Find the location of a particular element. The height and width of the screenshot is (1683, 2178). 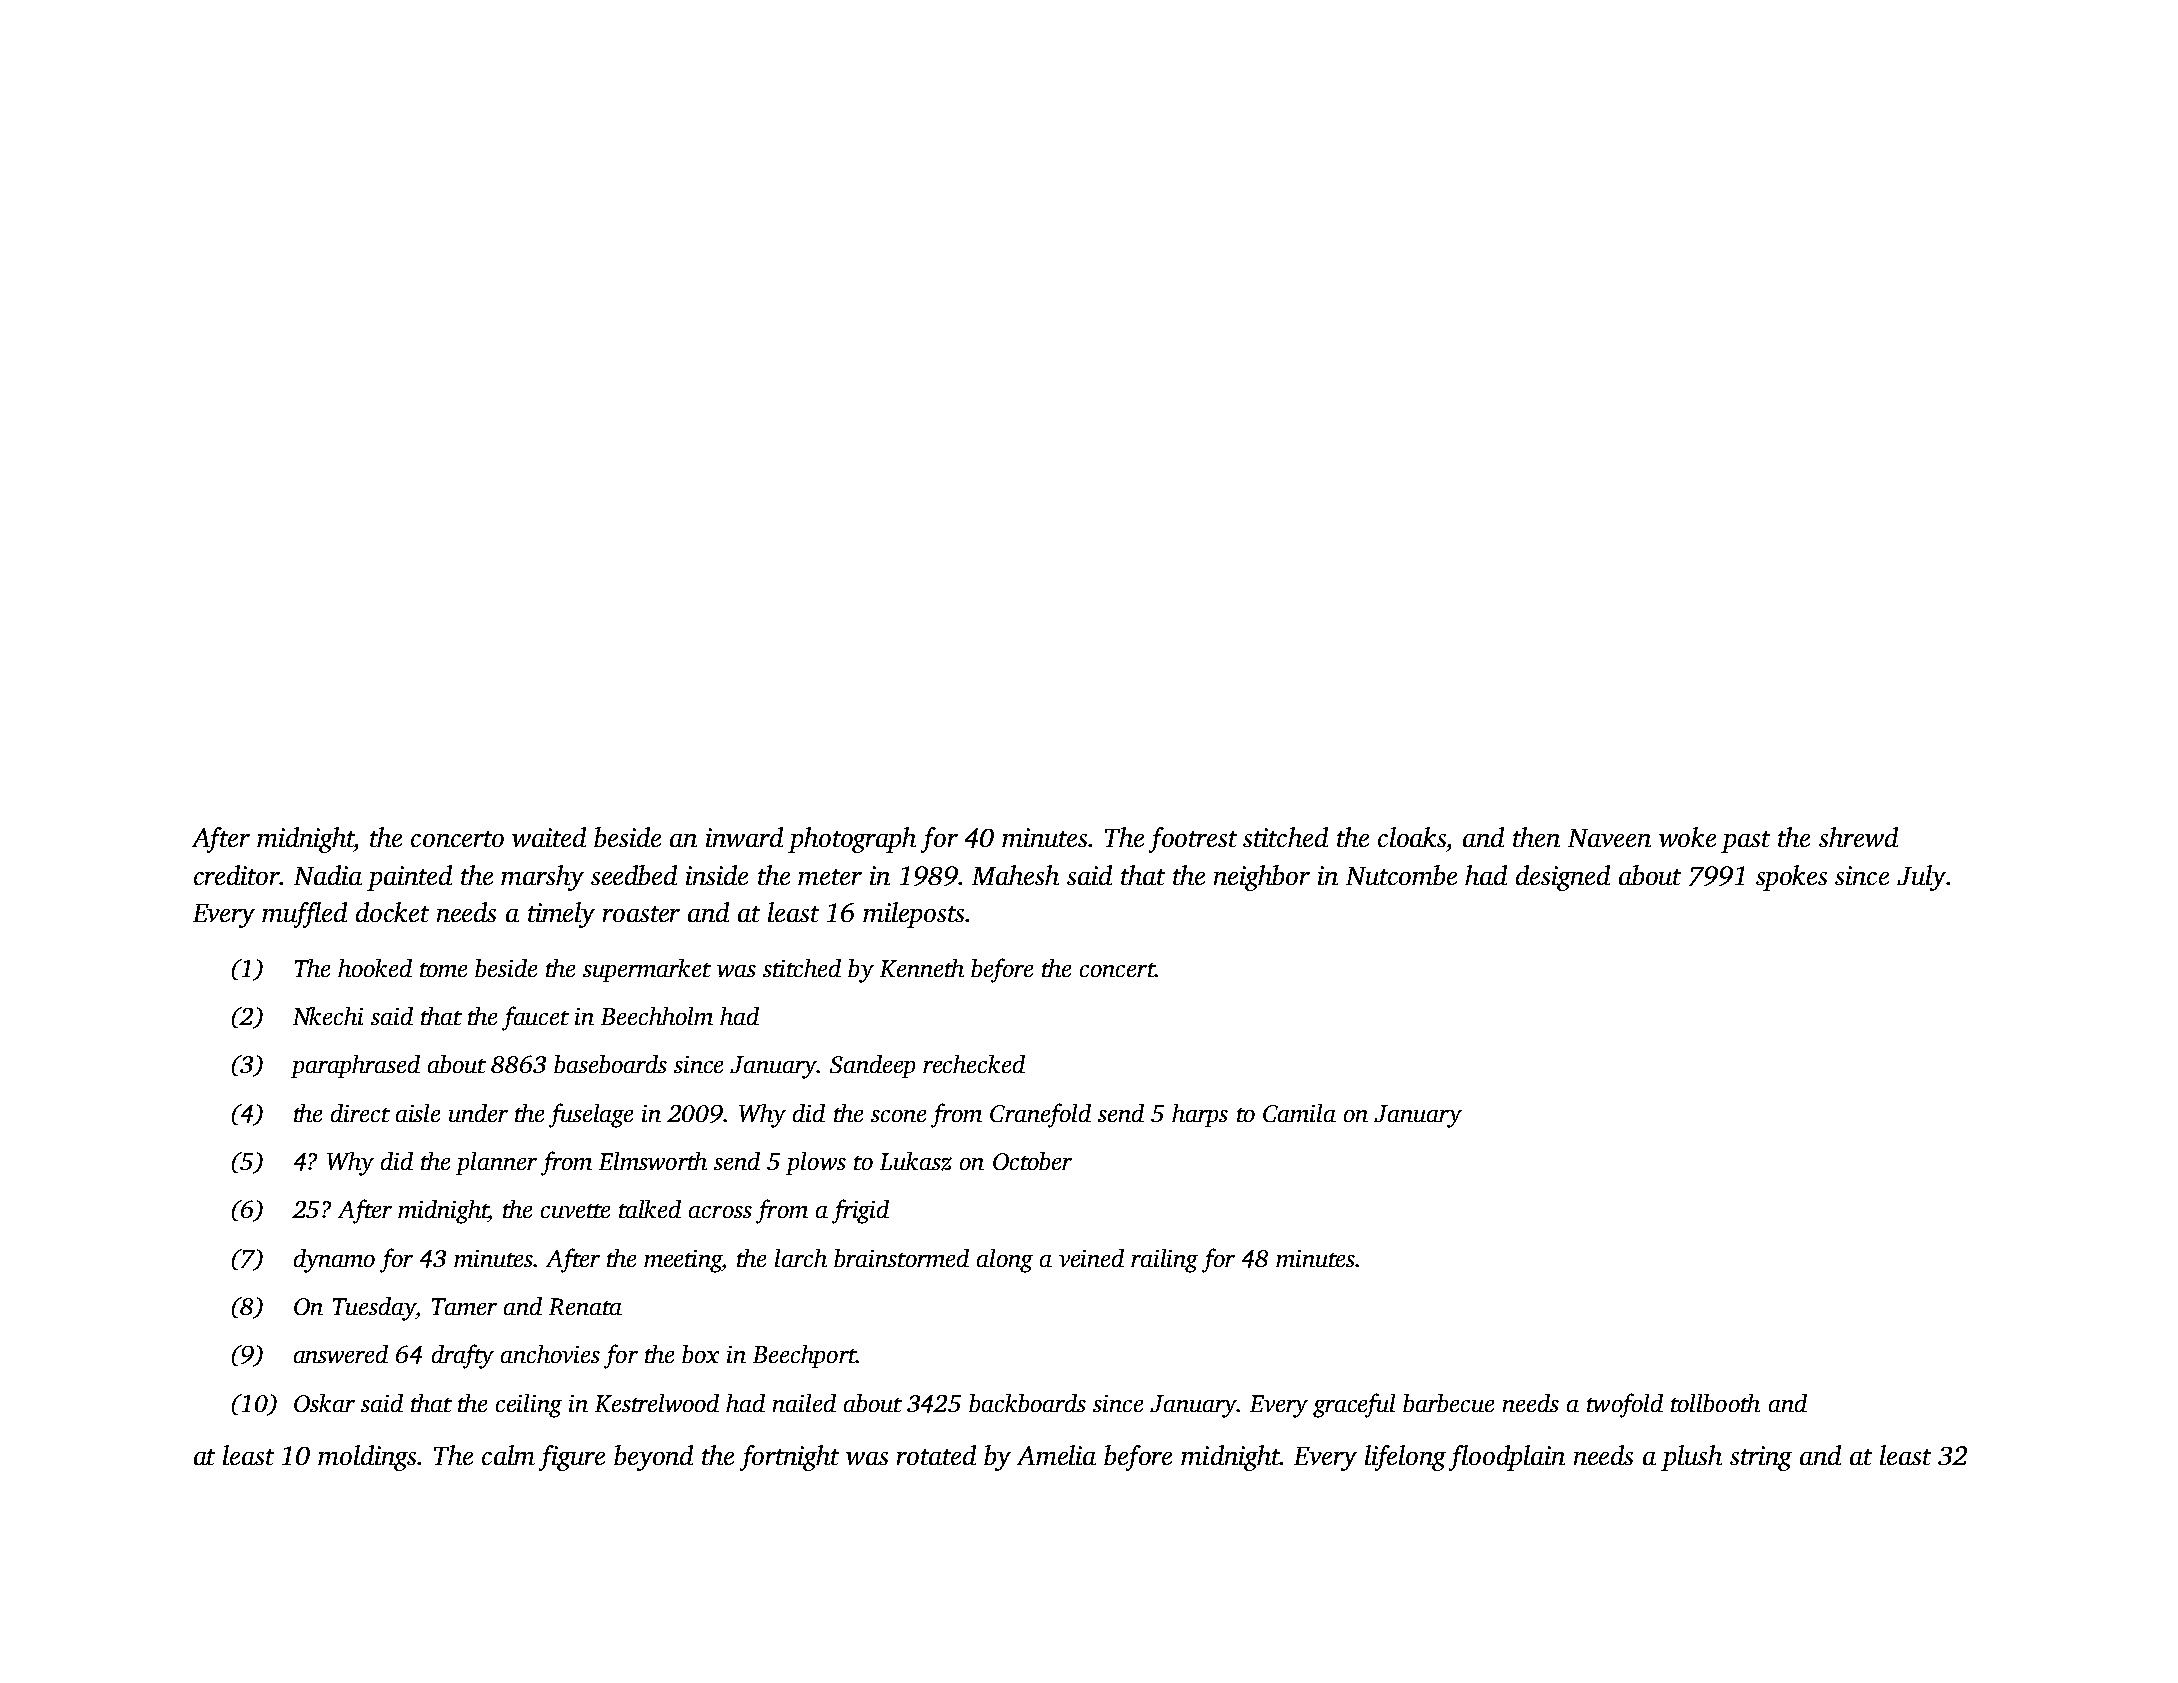

Camila is located at coordinates (1299, 1113).
